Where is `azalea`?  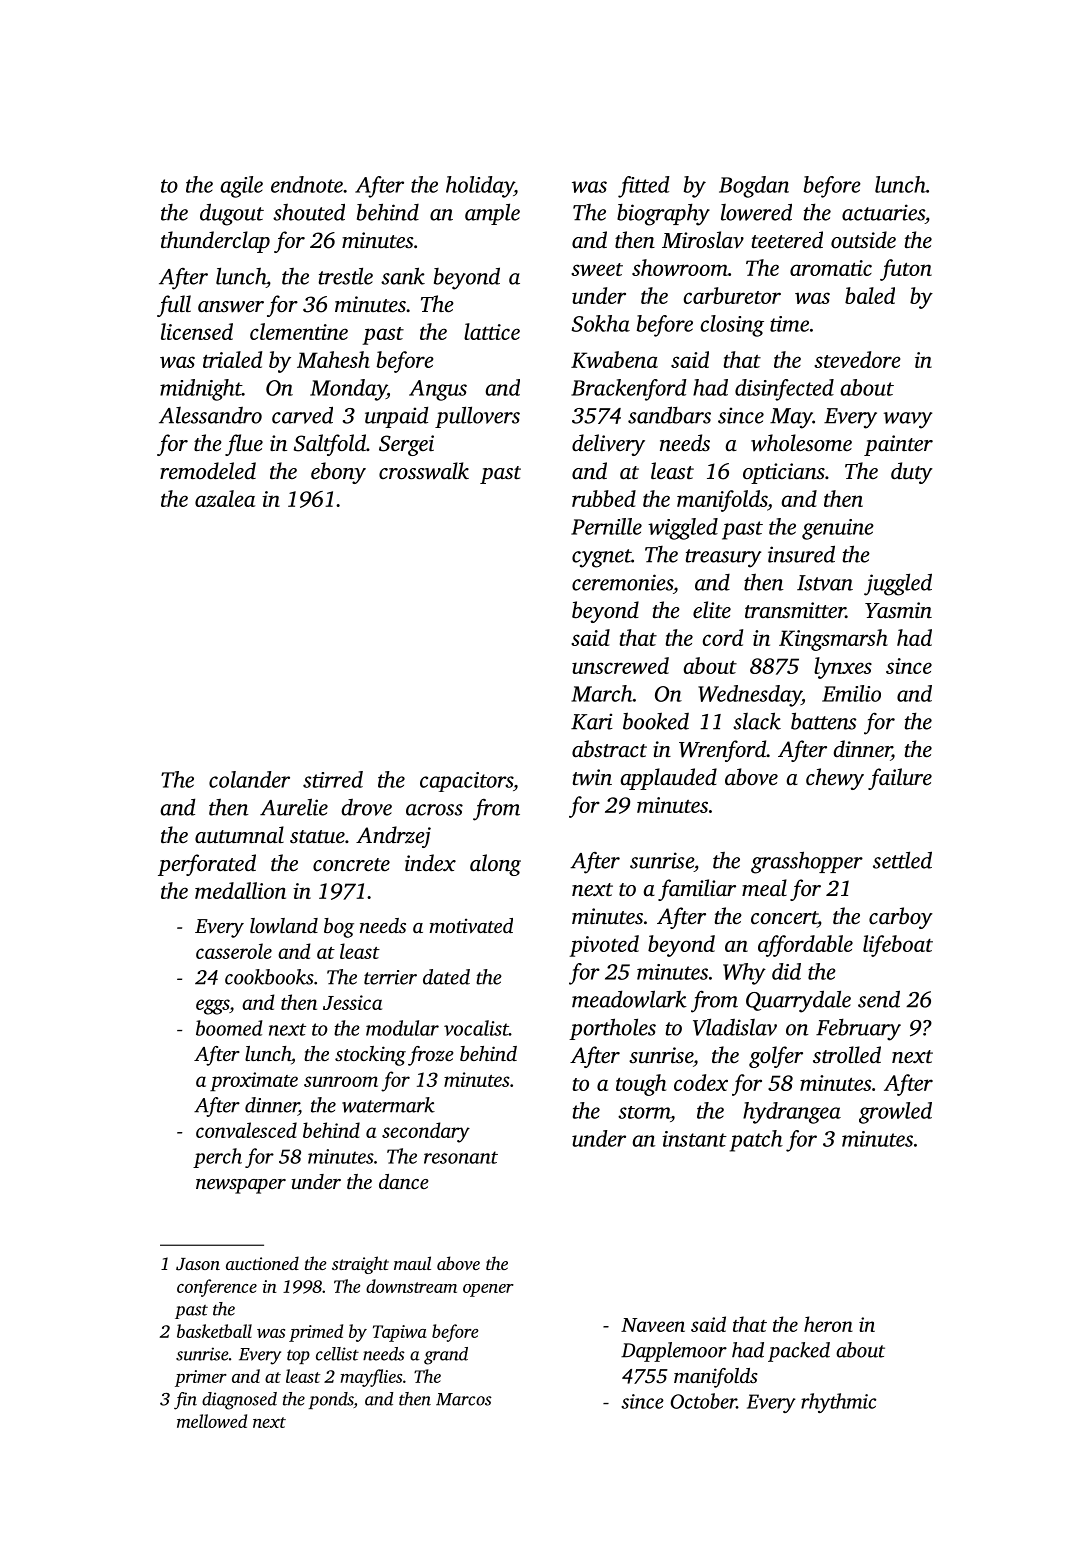 azalea is located at coordinates (225, 498).
